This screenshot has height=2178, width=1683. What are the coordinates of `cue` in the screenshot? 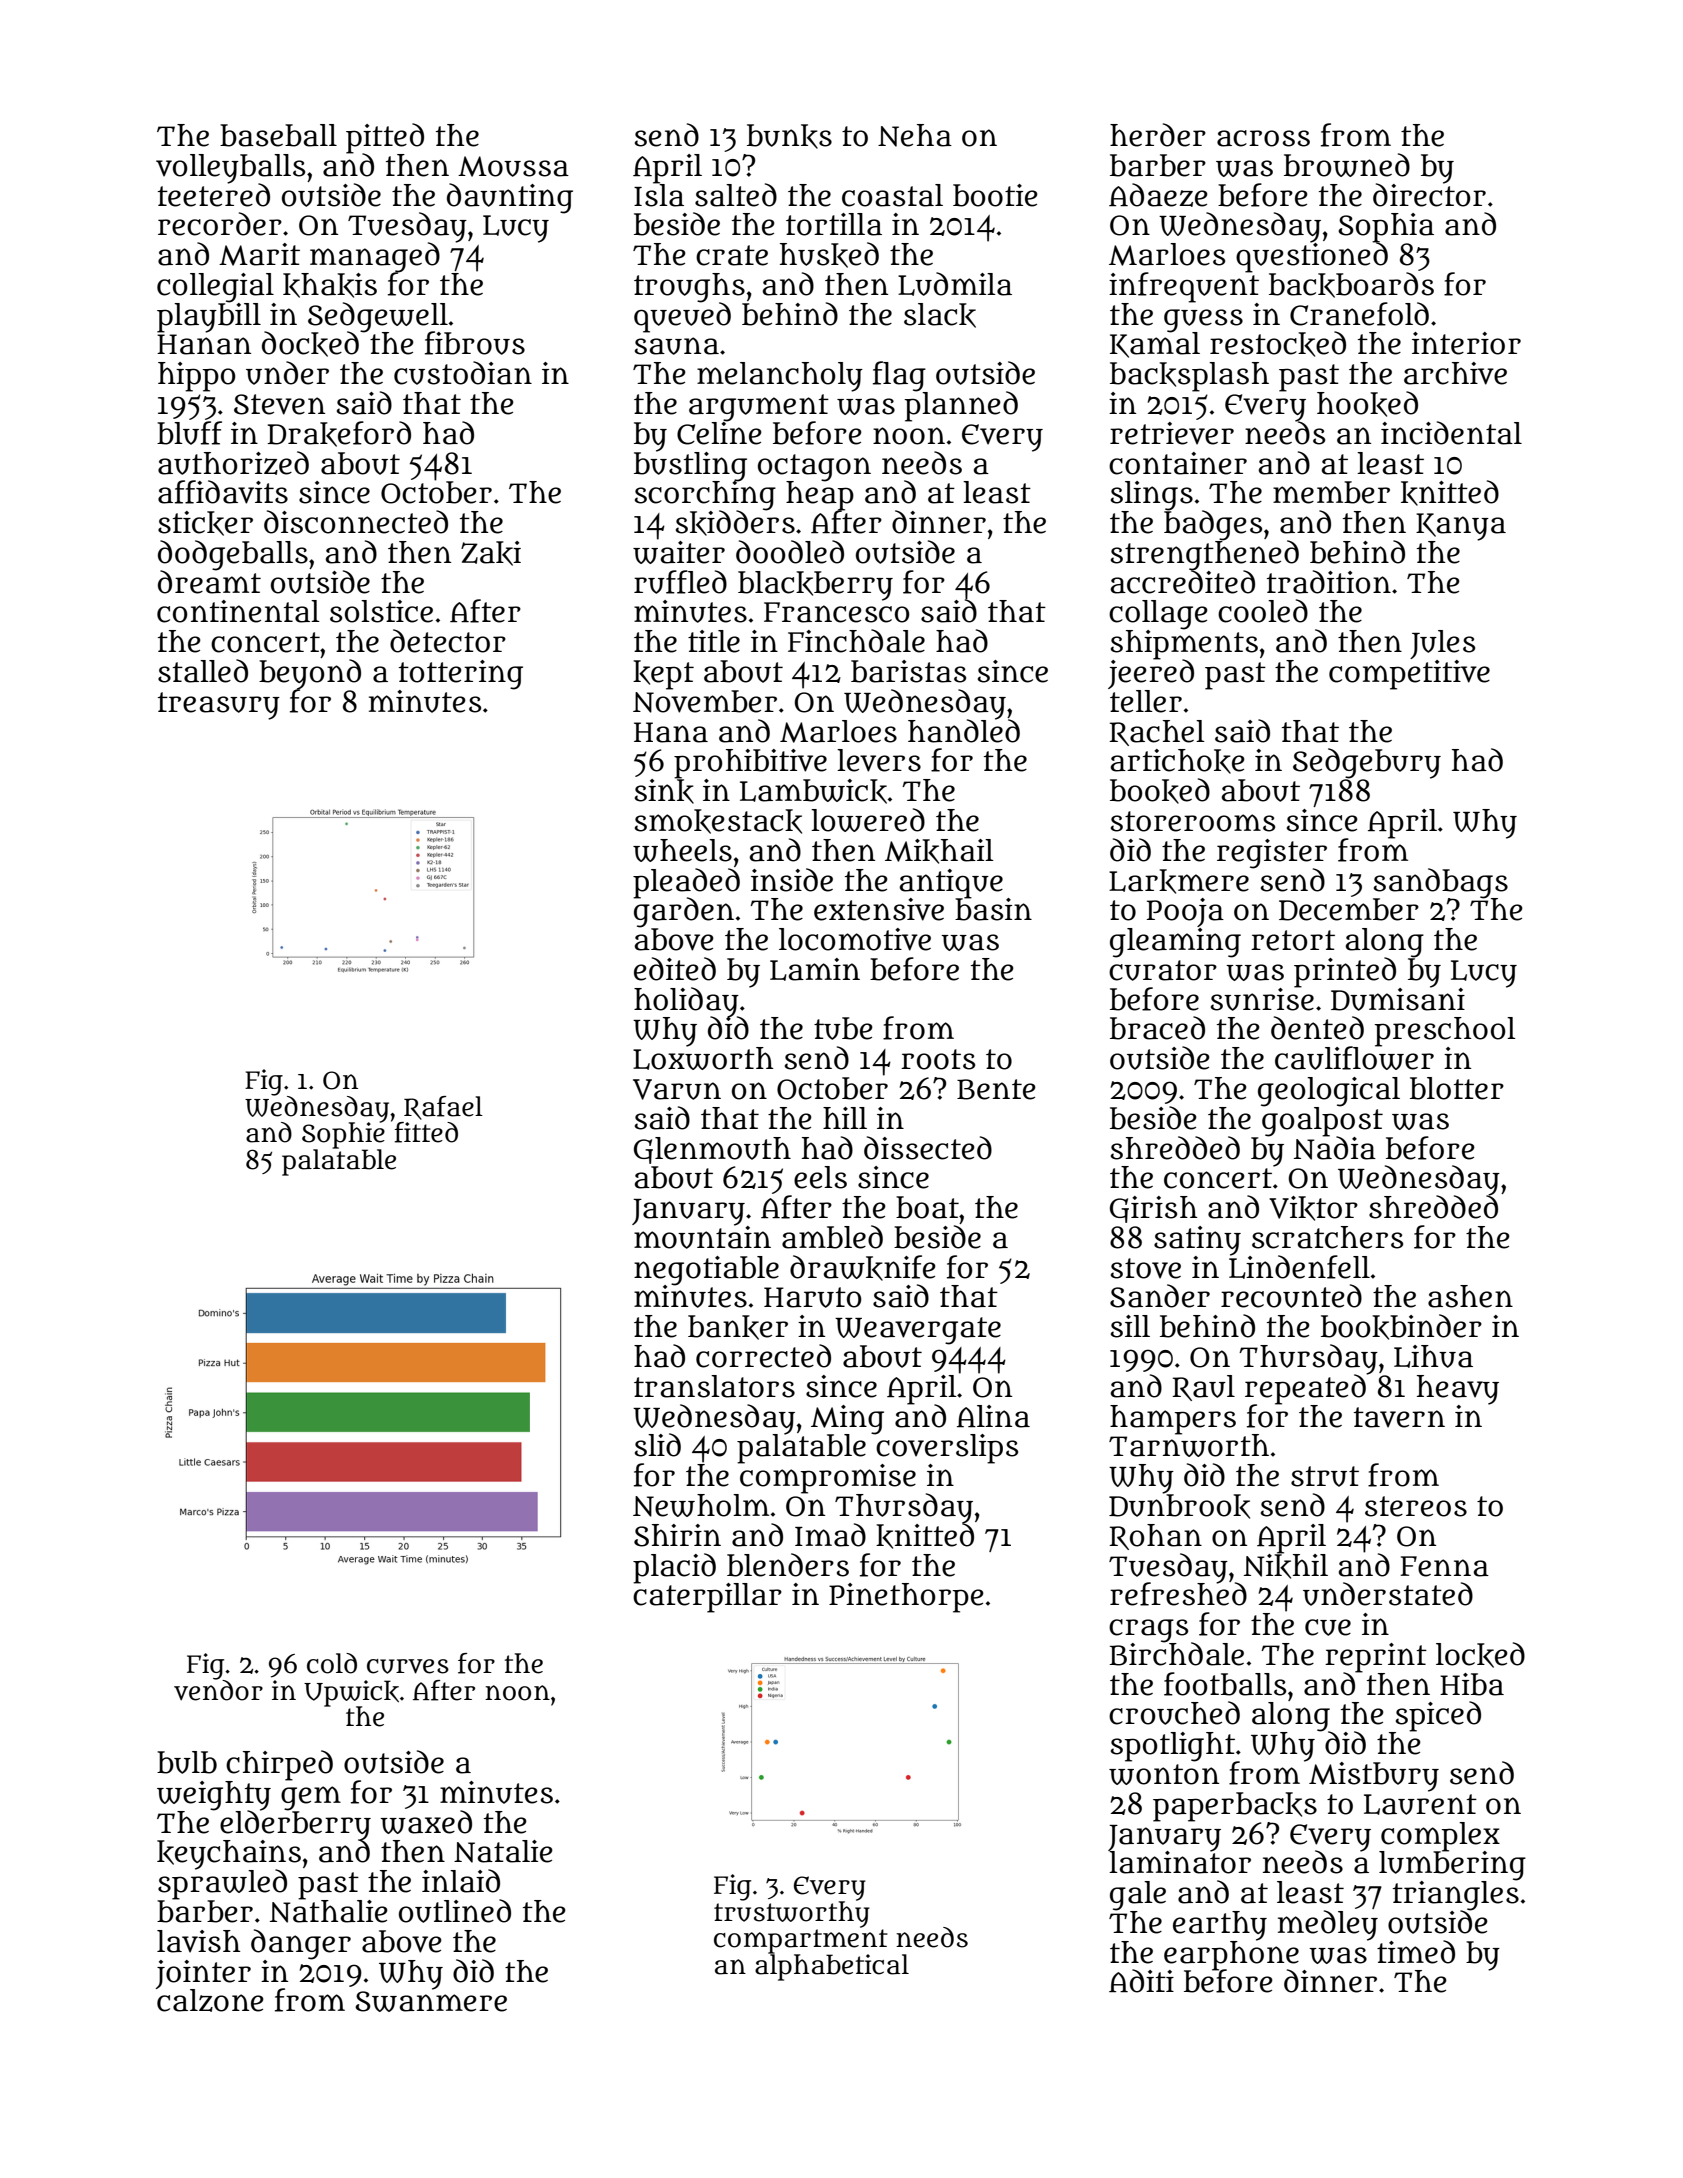 It's located at (1328, 1627).
